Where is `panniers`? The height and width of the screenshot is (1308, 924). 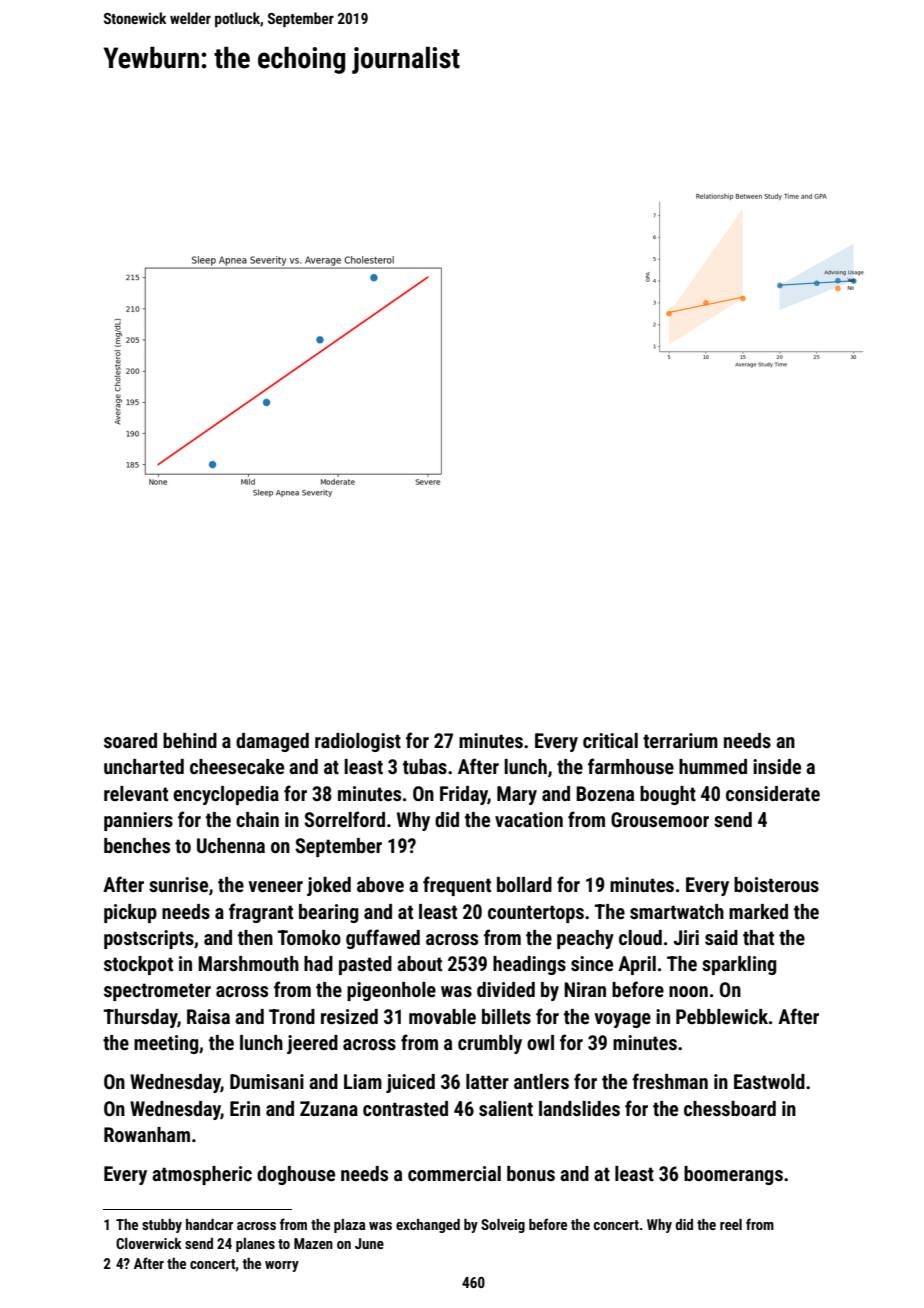 panniers is located at coordinates (138, 821).
